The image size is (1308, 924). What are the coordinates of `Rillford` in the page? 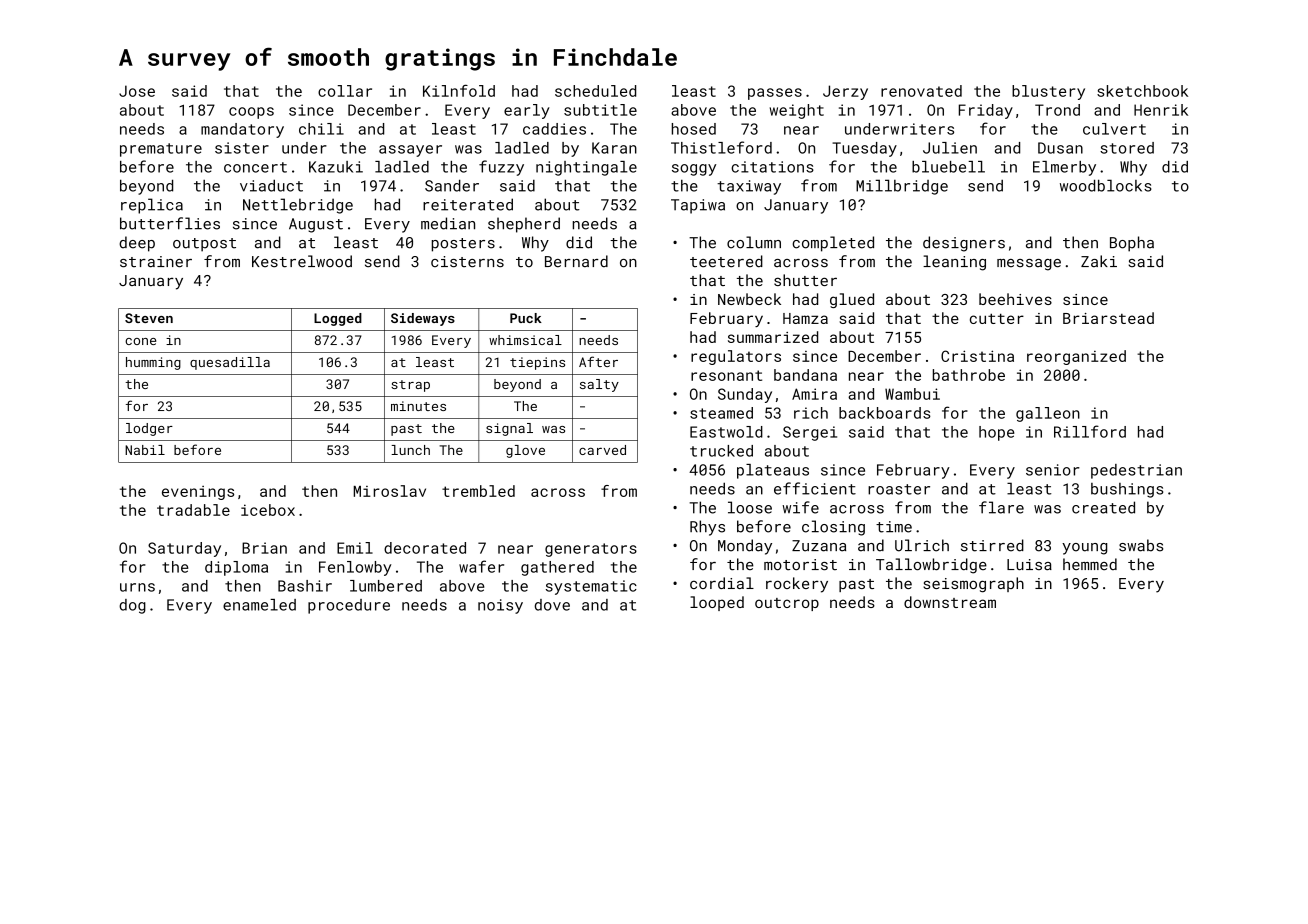 It's located at (1090, 431).
